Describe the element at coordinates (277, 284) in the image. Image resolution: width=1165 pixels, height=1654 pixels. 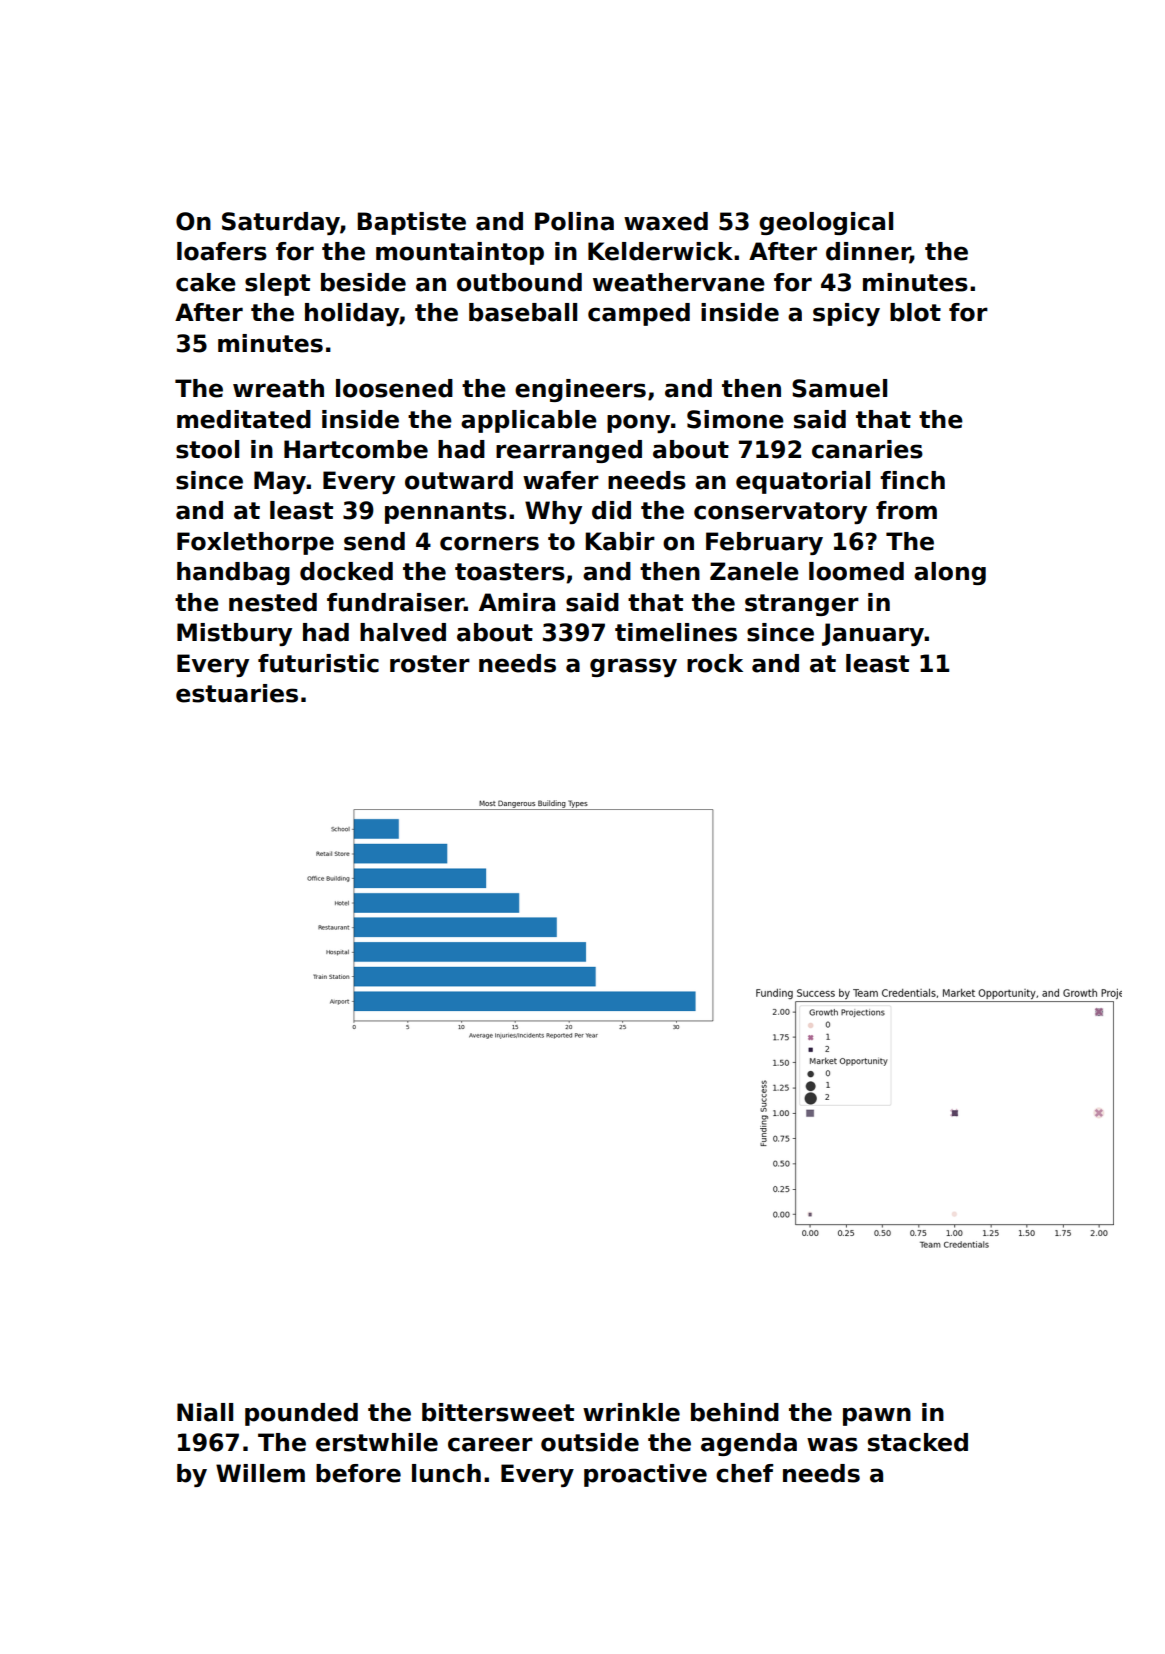
I see `slept` at that location.
